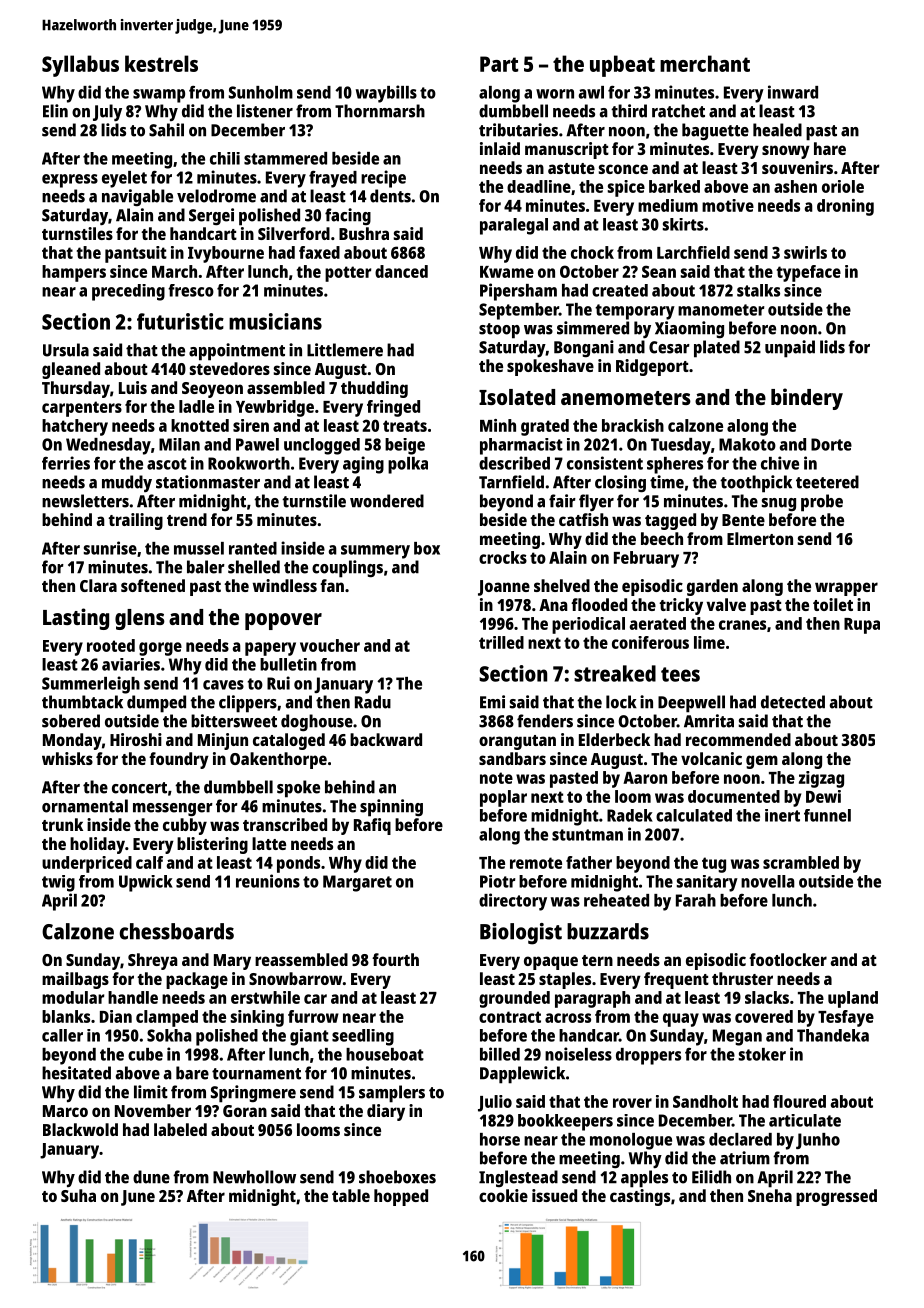 This screenshot has width=924, height=1308. I want to click on Part, so click(499, 64).
